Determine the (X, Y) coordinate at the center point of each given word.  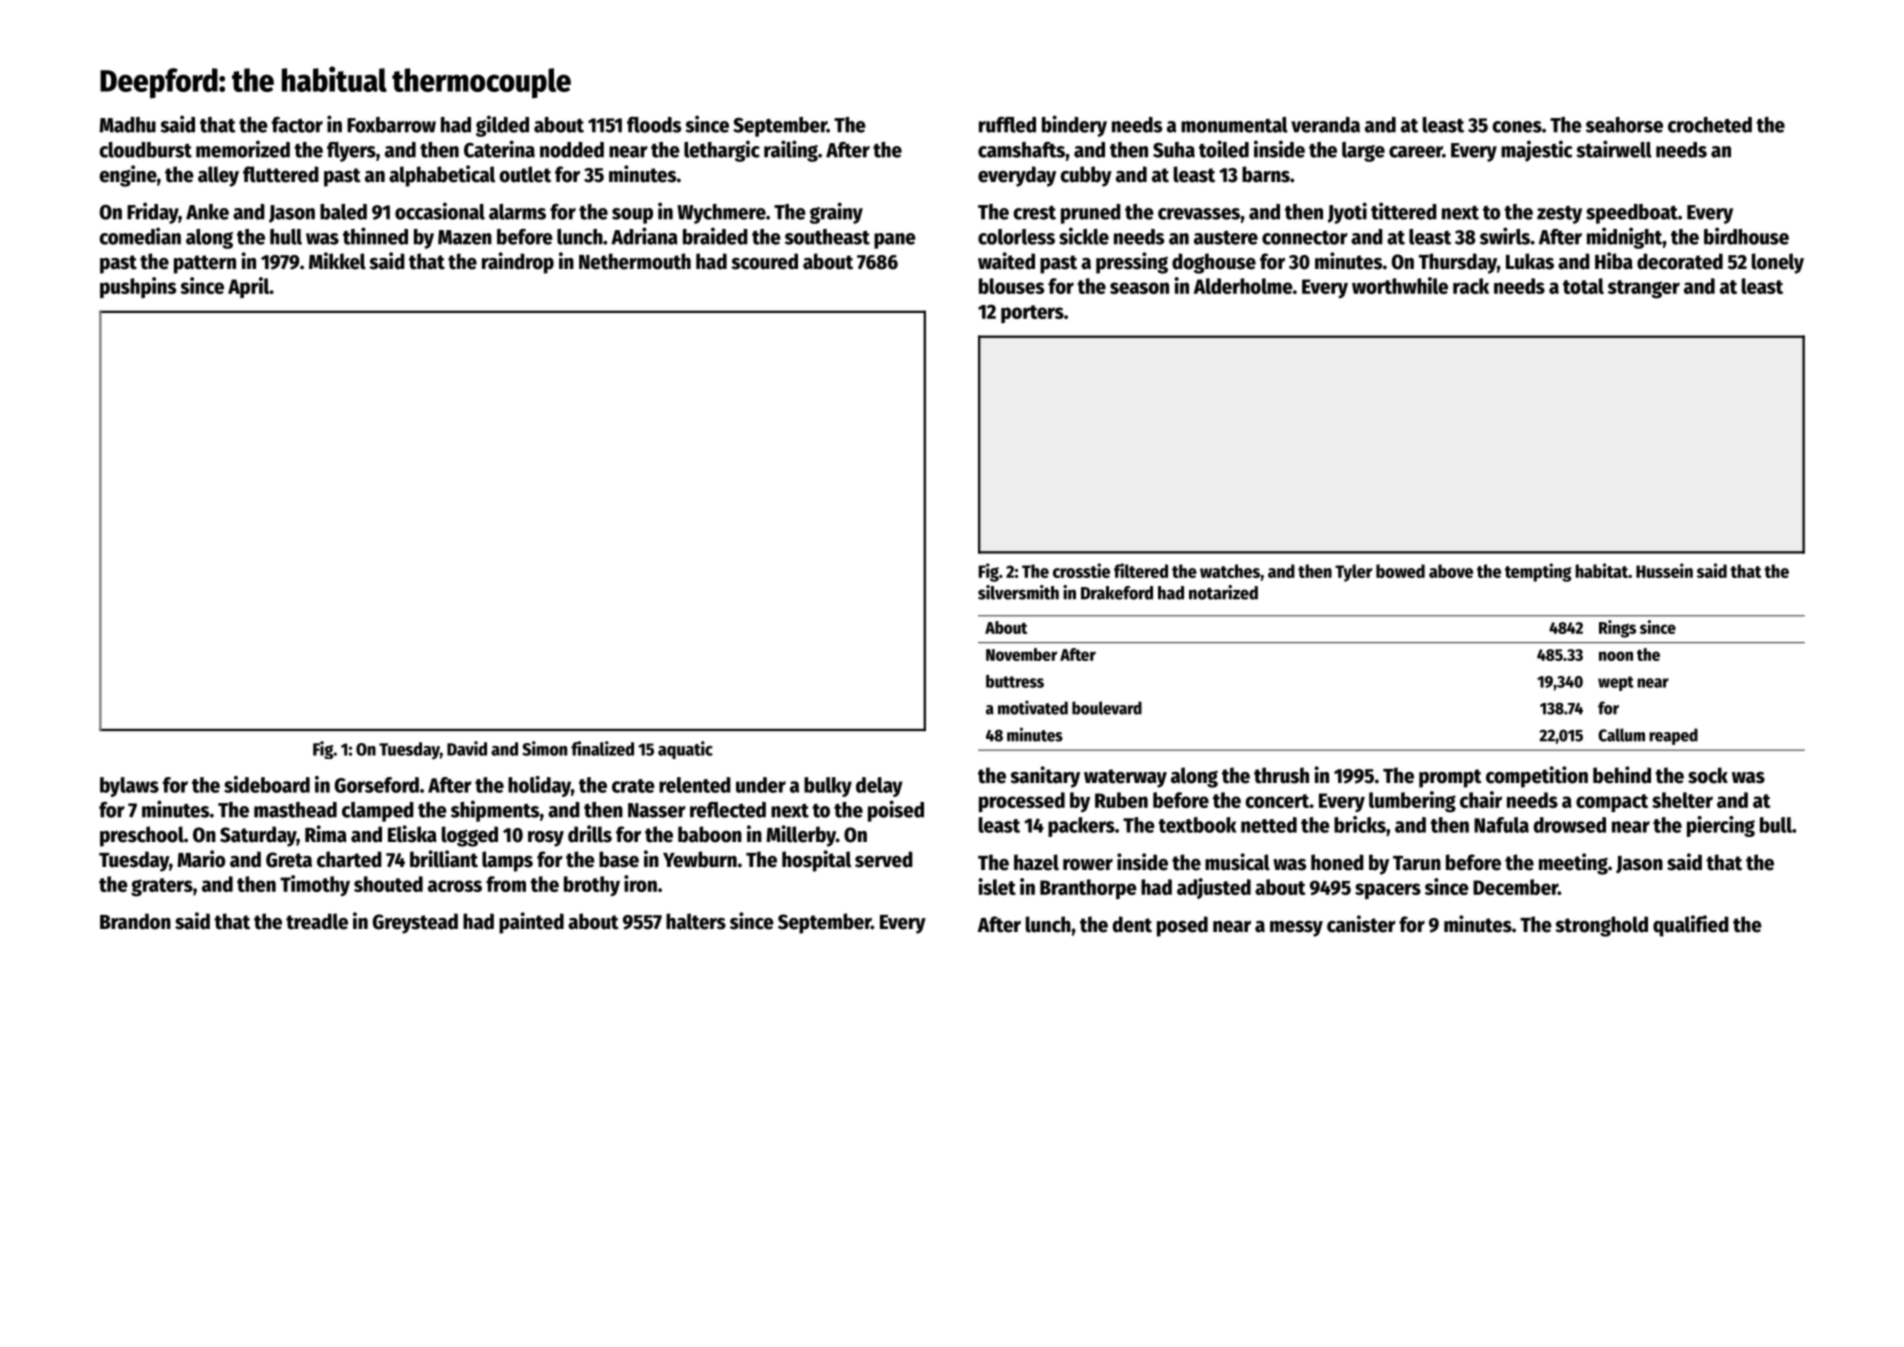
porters (1032, 314)
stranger (1644, 289)
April (248, 287)
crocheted (1710, 125)
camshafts (1021, 150)
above (1451, 571)
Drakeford (1117, 593)
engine (128, 176)
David (467, 748)
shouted (388, 884)
